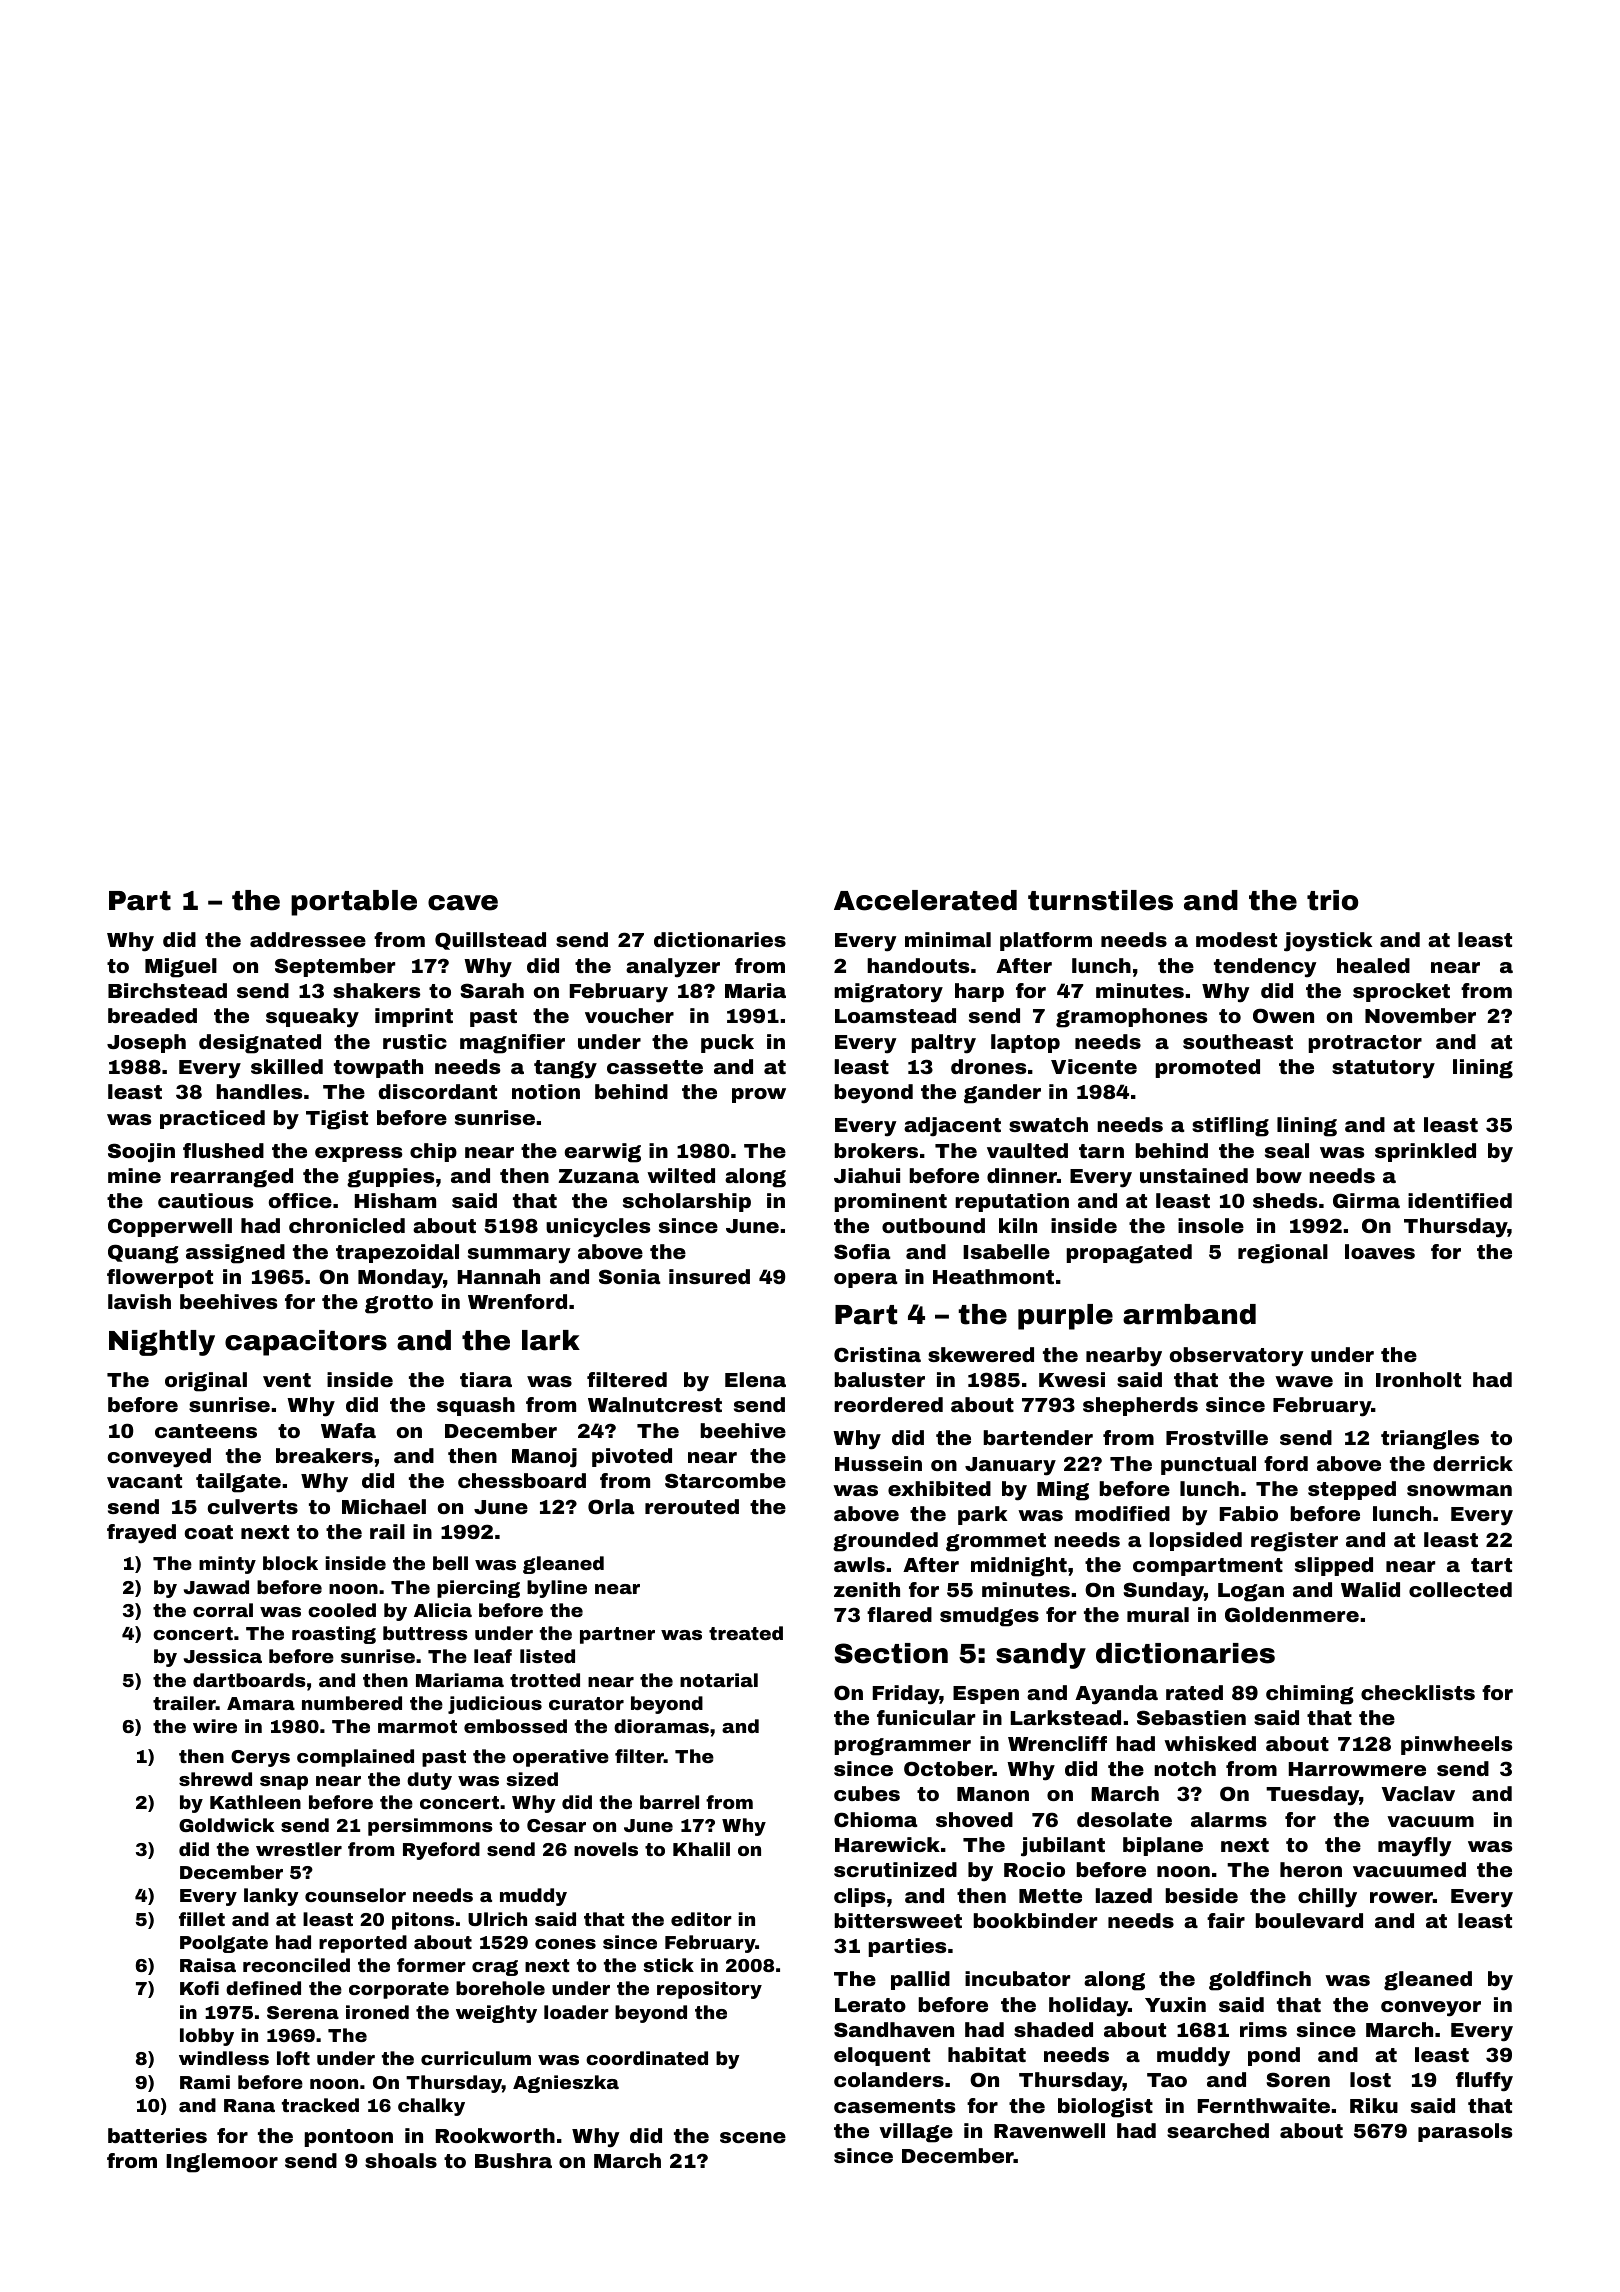 This image has height=2292, width=1620. What do you see at coordinates (709, 1276) in the image?
I see `insured` at bounding box center [709, 1276].
